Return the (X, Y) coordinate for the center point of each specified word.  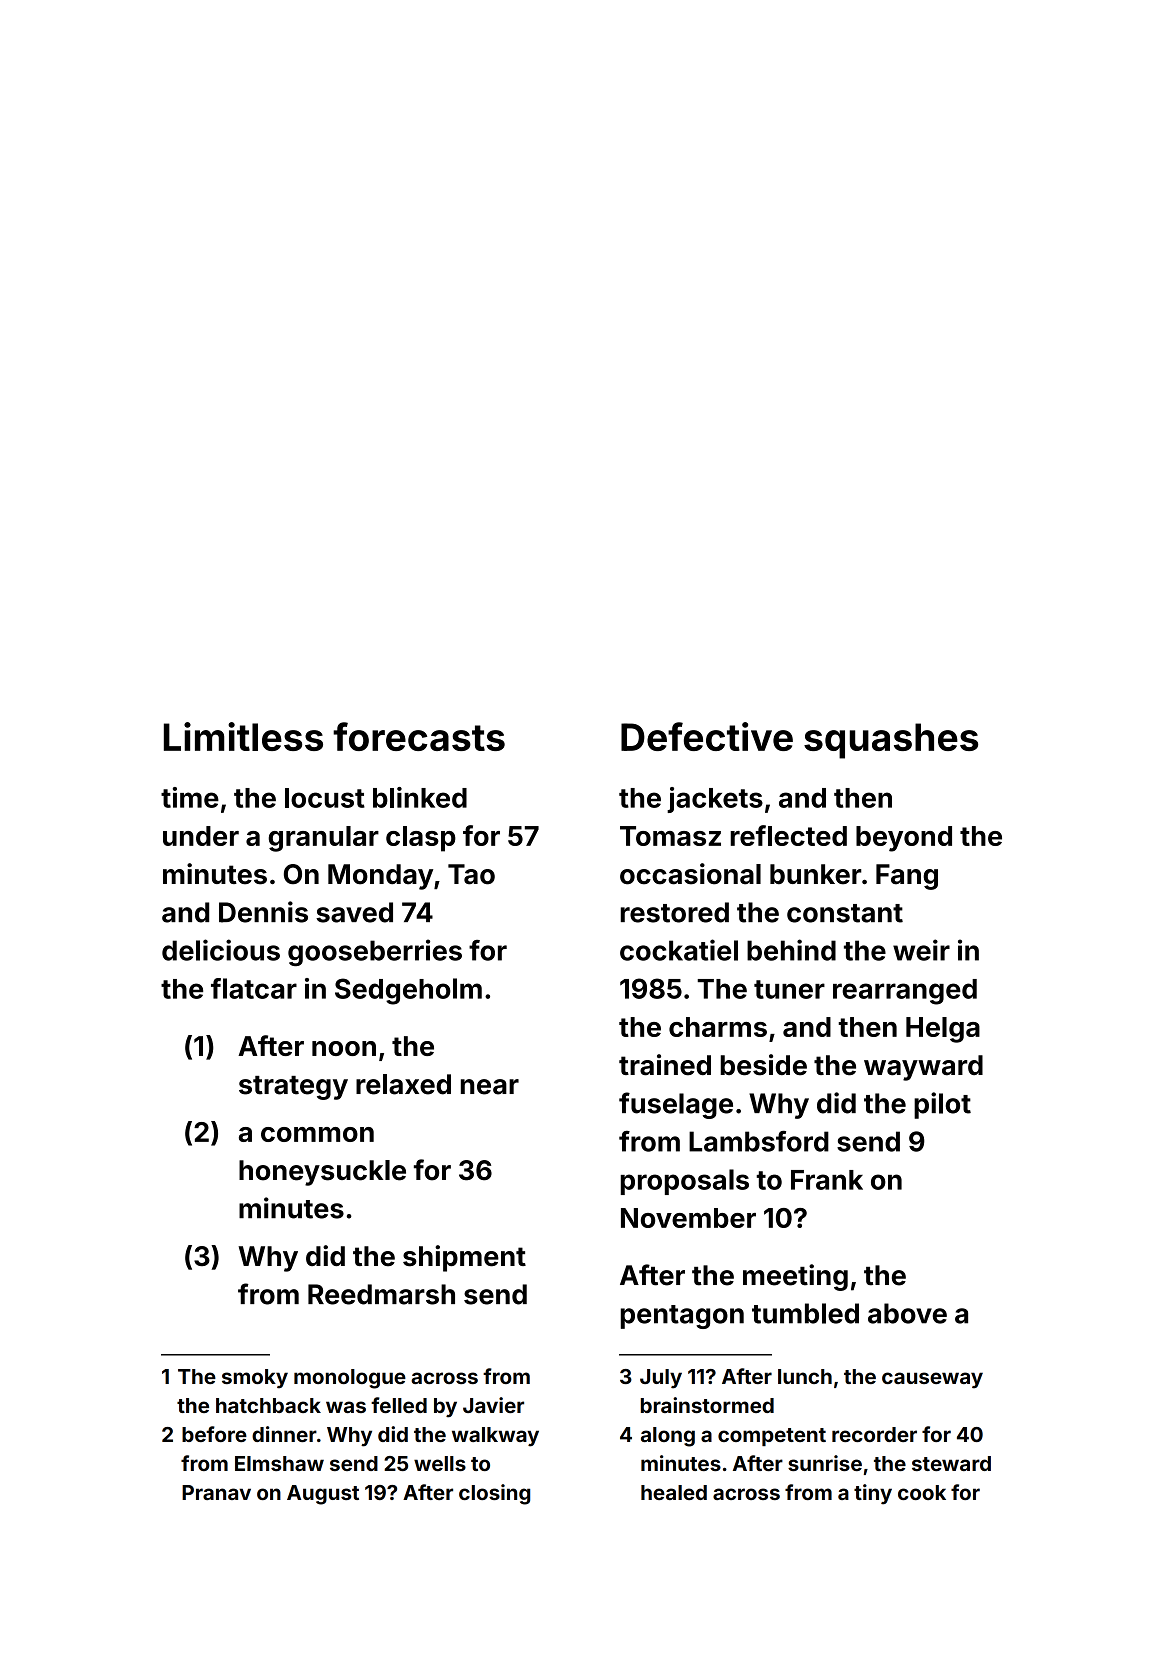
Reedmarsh (381, 1294)
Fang (907, 877)
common (317, 1134)
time (190, 797)
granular (323, 839)
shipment (464, 1258)
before (214, 1434)
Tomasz (670, 836)
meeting (795, 1277)
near (490, 1087)
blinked (420, 797)
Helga (943, 1030)
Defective (707, 736)
